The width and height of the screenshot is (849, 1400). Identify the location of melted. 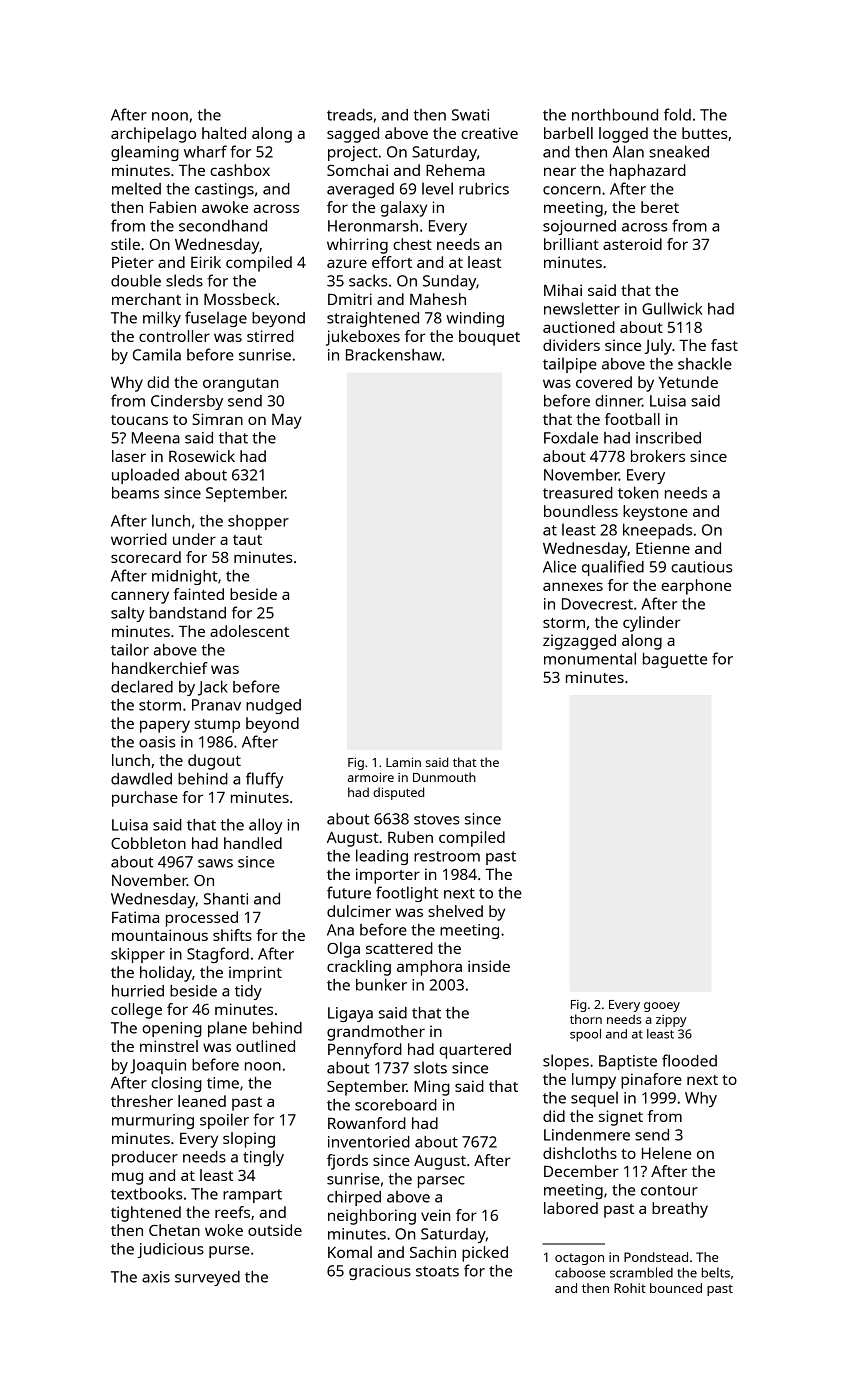
(136, 188).
